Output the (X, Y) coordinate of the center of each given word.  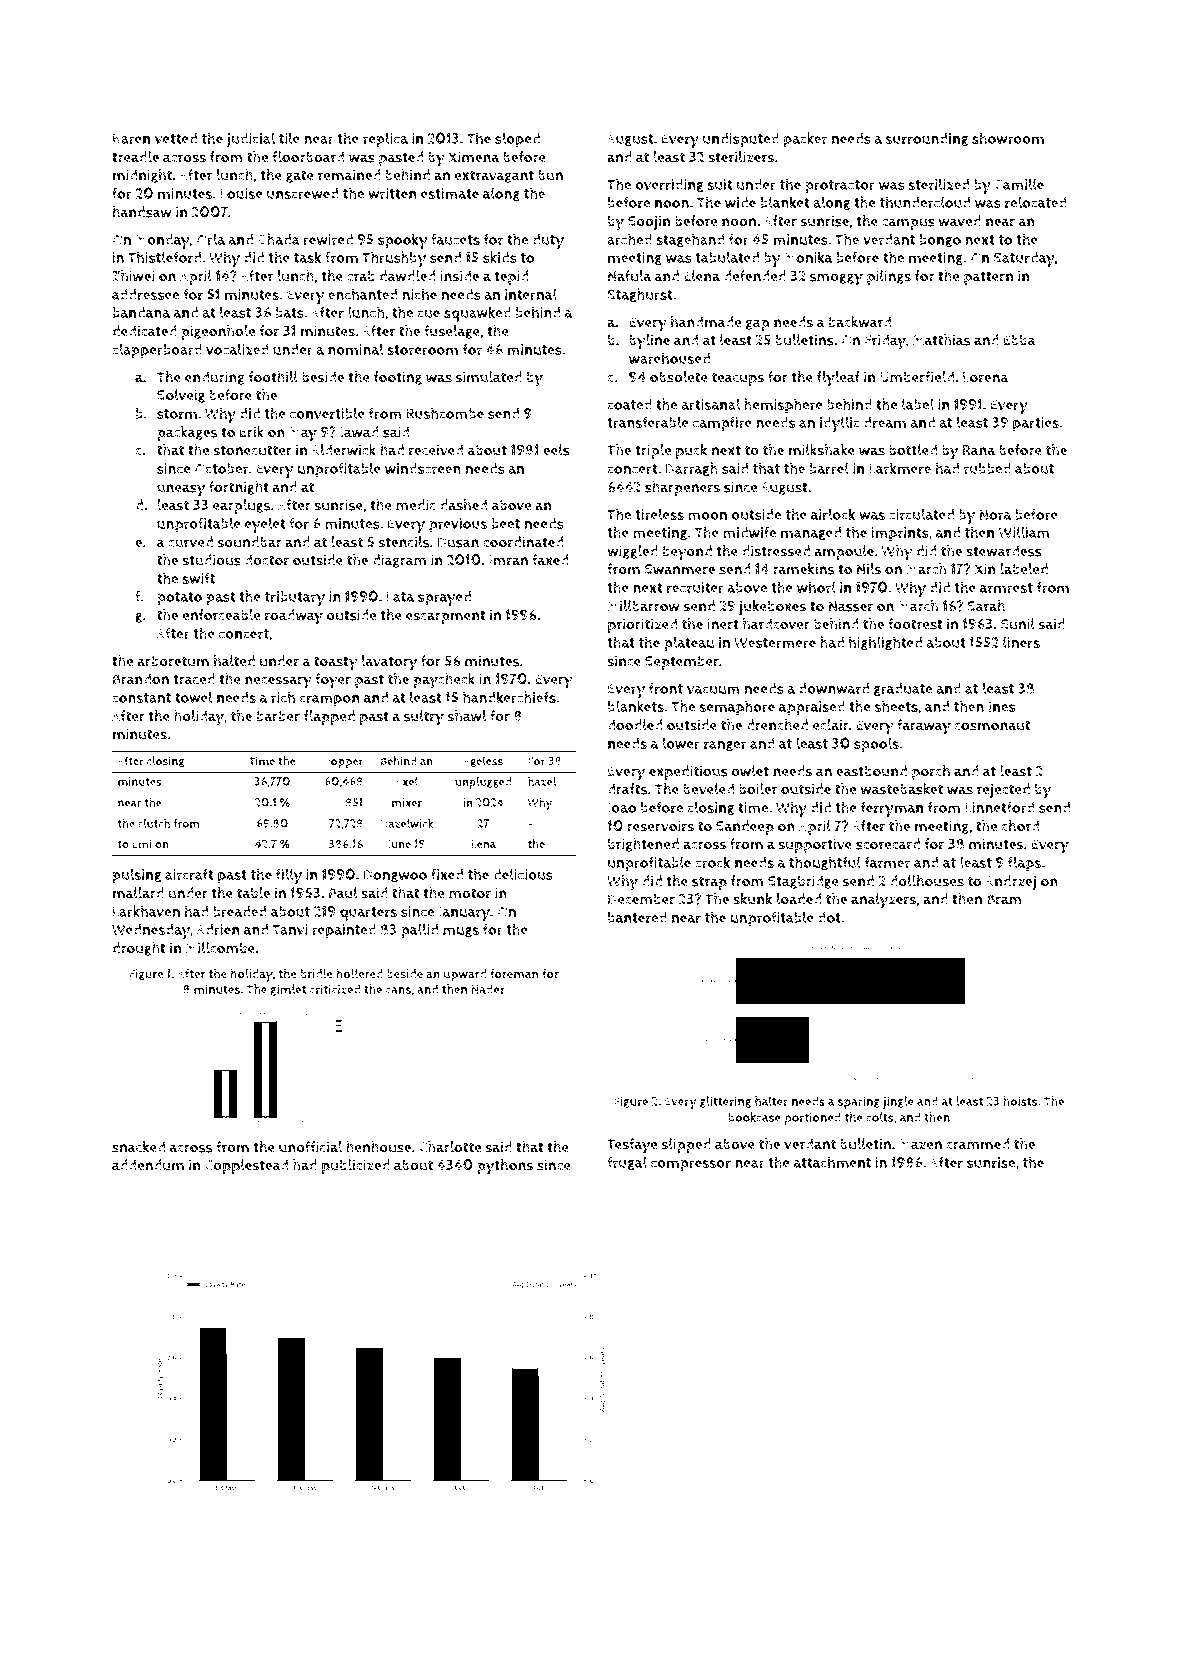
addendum (148, 1165)
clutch (154, 823)
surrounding (927, 140)
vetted (176, 138)
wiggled (632, 552)
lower (681, 743)
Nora (996, 514)
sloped (517, 140)
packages (187, 433)
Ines (1002, 707)
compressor (691, 1166)
